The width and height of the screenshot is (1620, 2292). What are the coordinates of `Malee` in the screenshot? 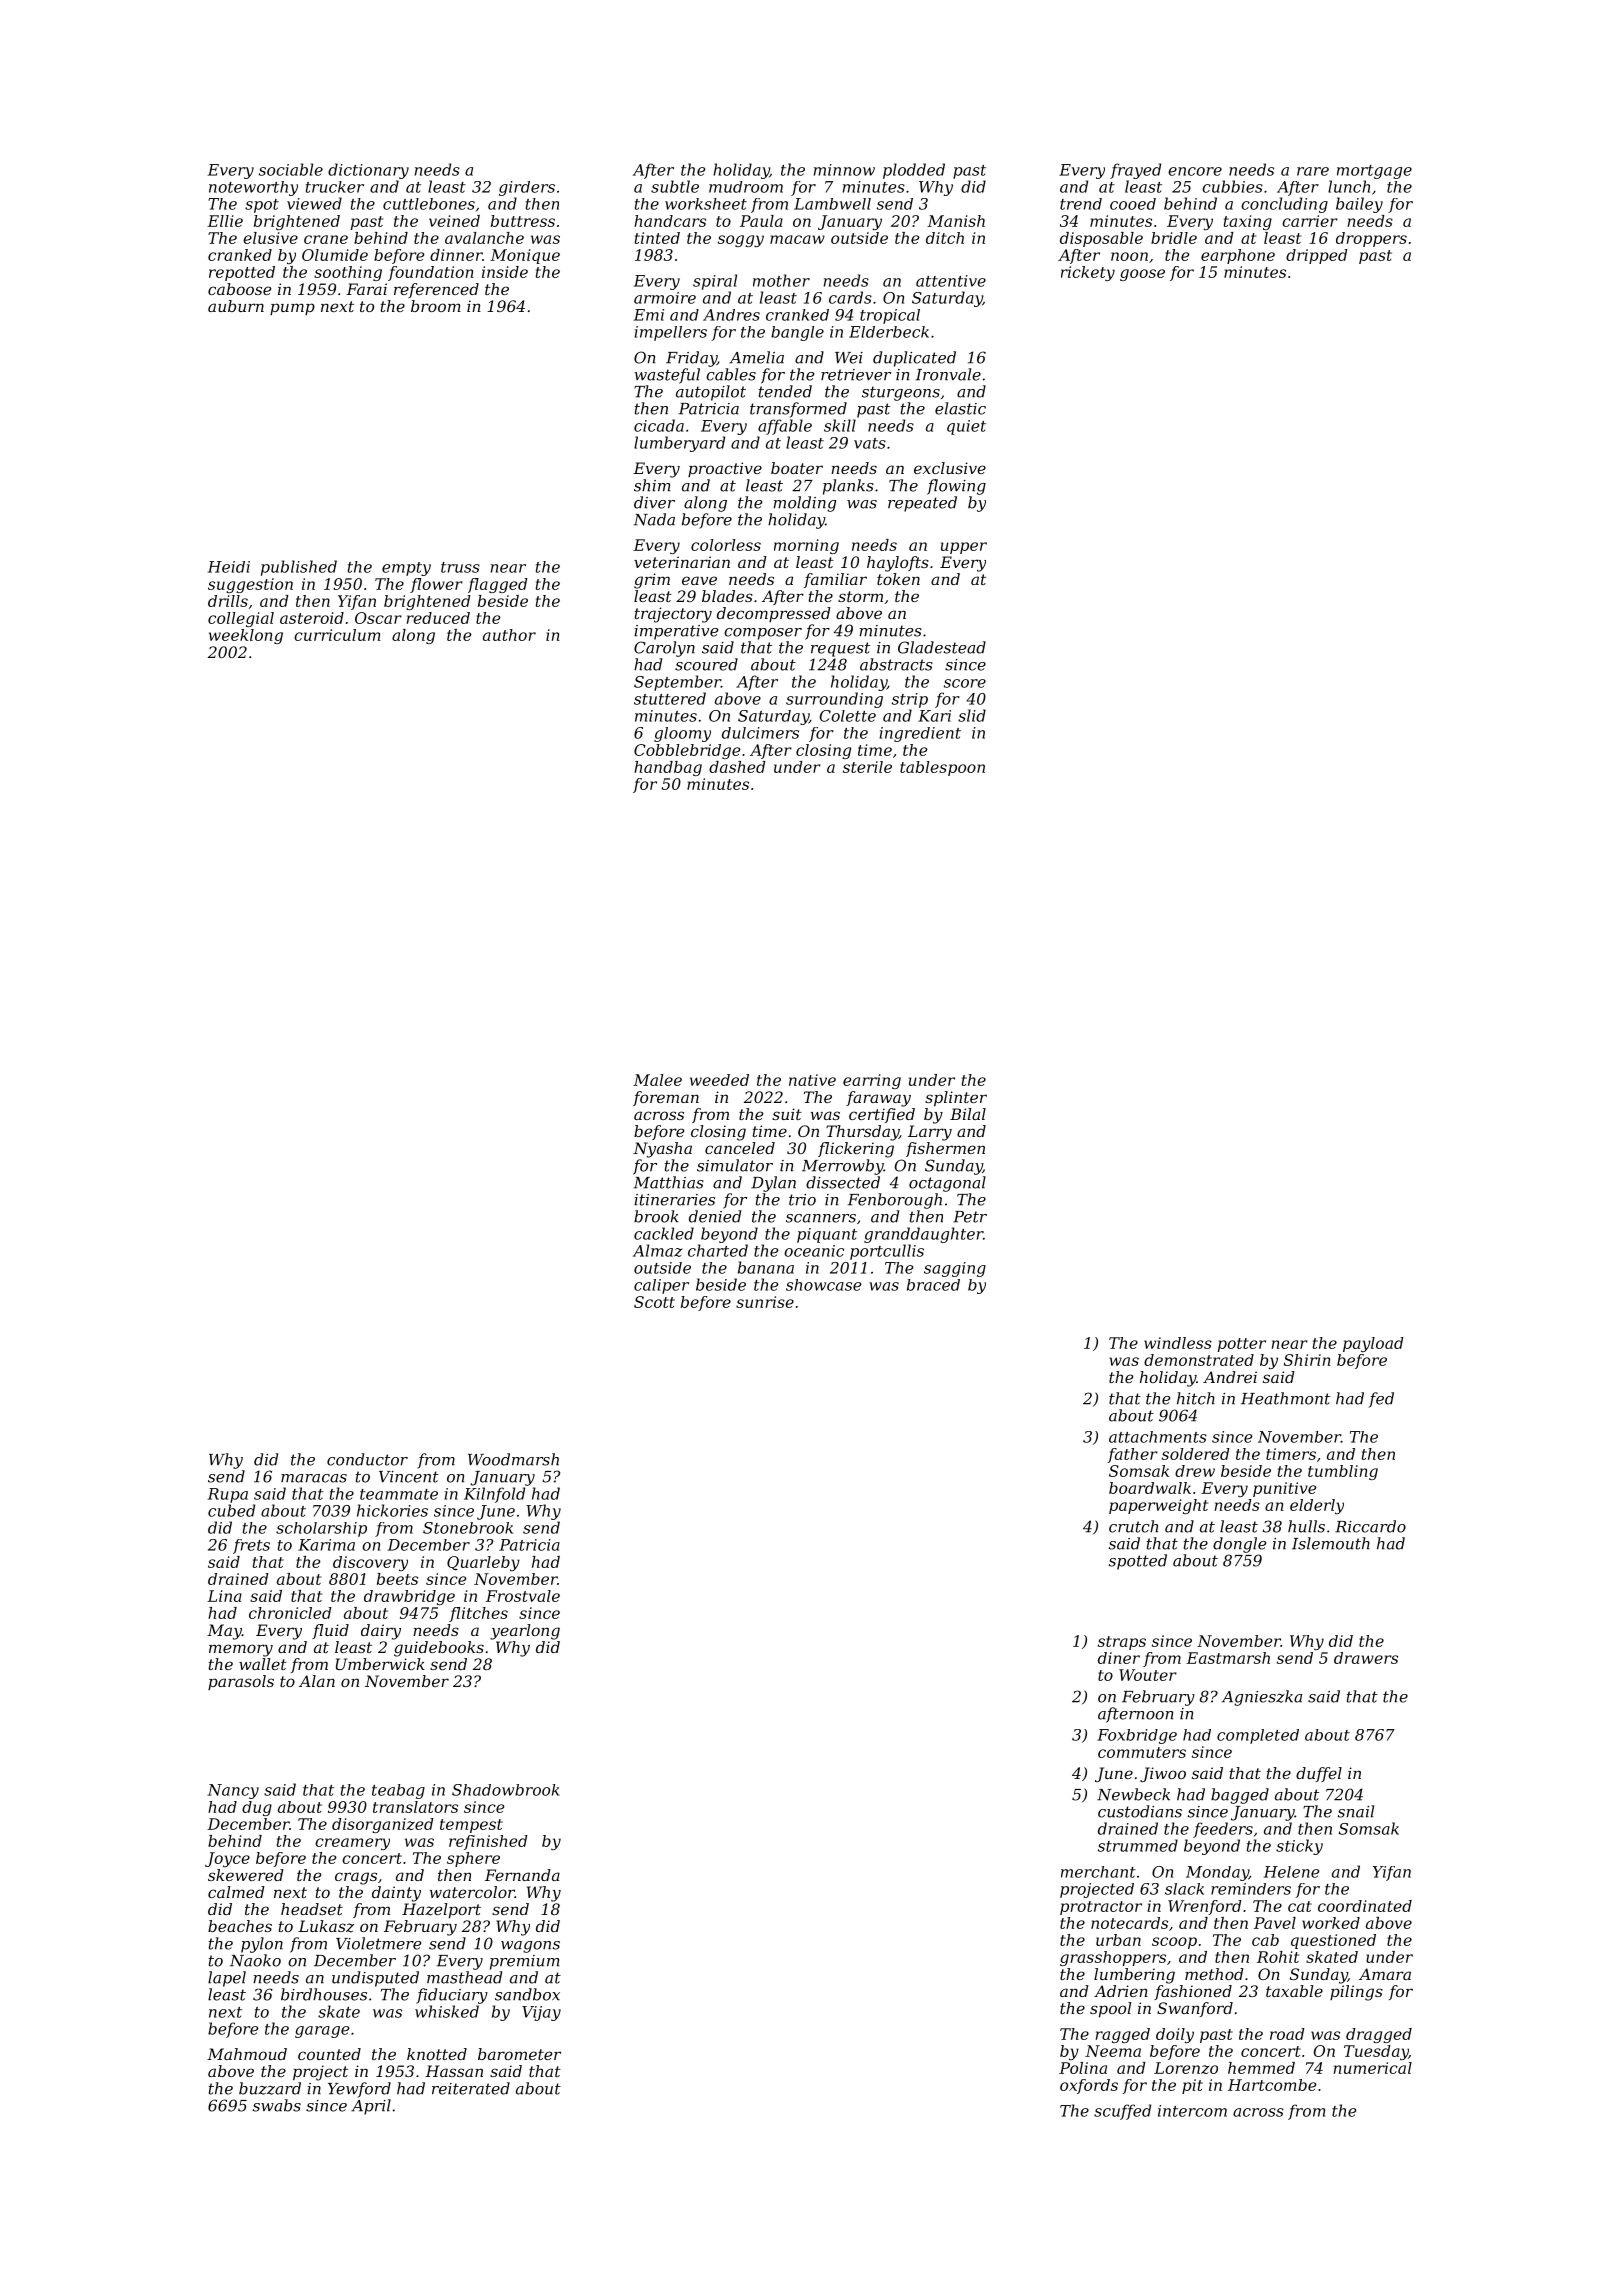 It's located at (657, 1080).
